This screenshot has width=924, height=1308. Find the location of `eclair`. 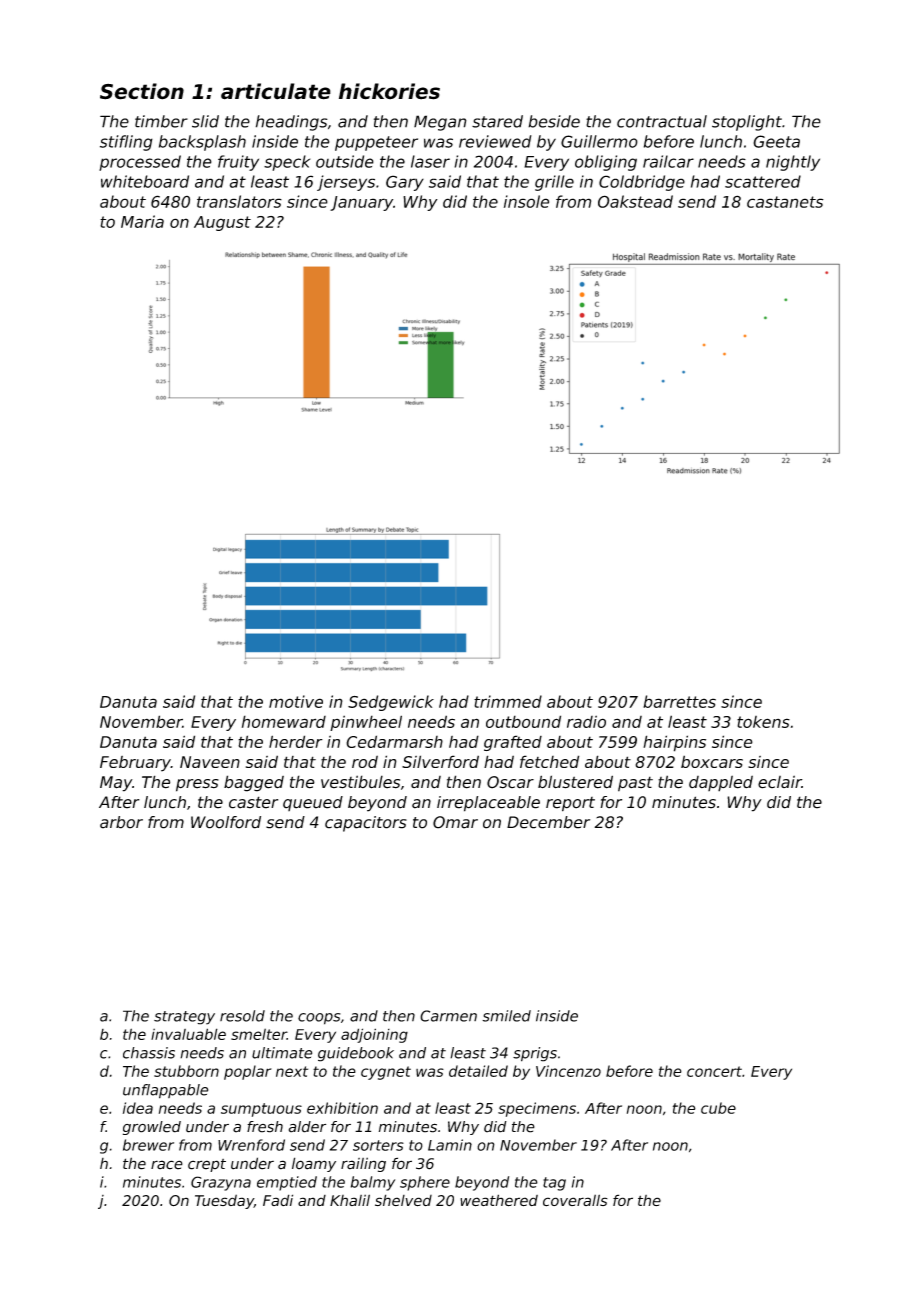

eclair is located at coordinates (780, 782).
